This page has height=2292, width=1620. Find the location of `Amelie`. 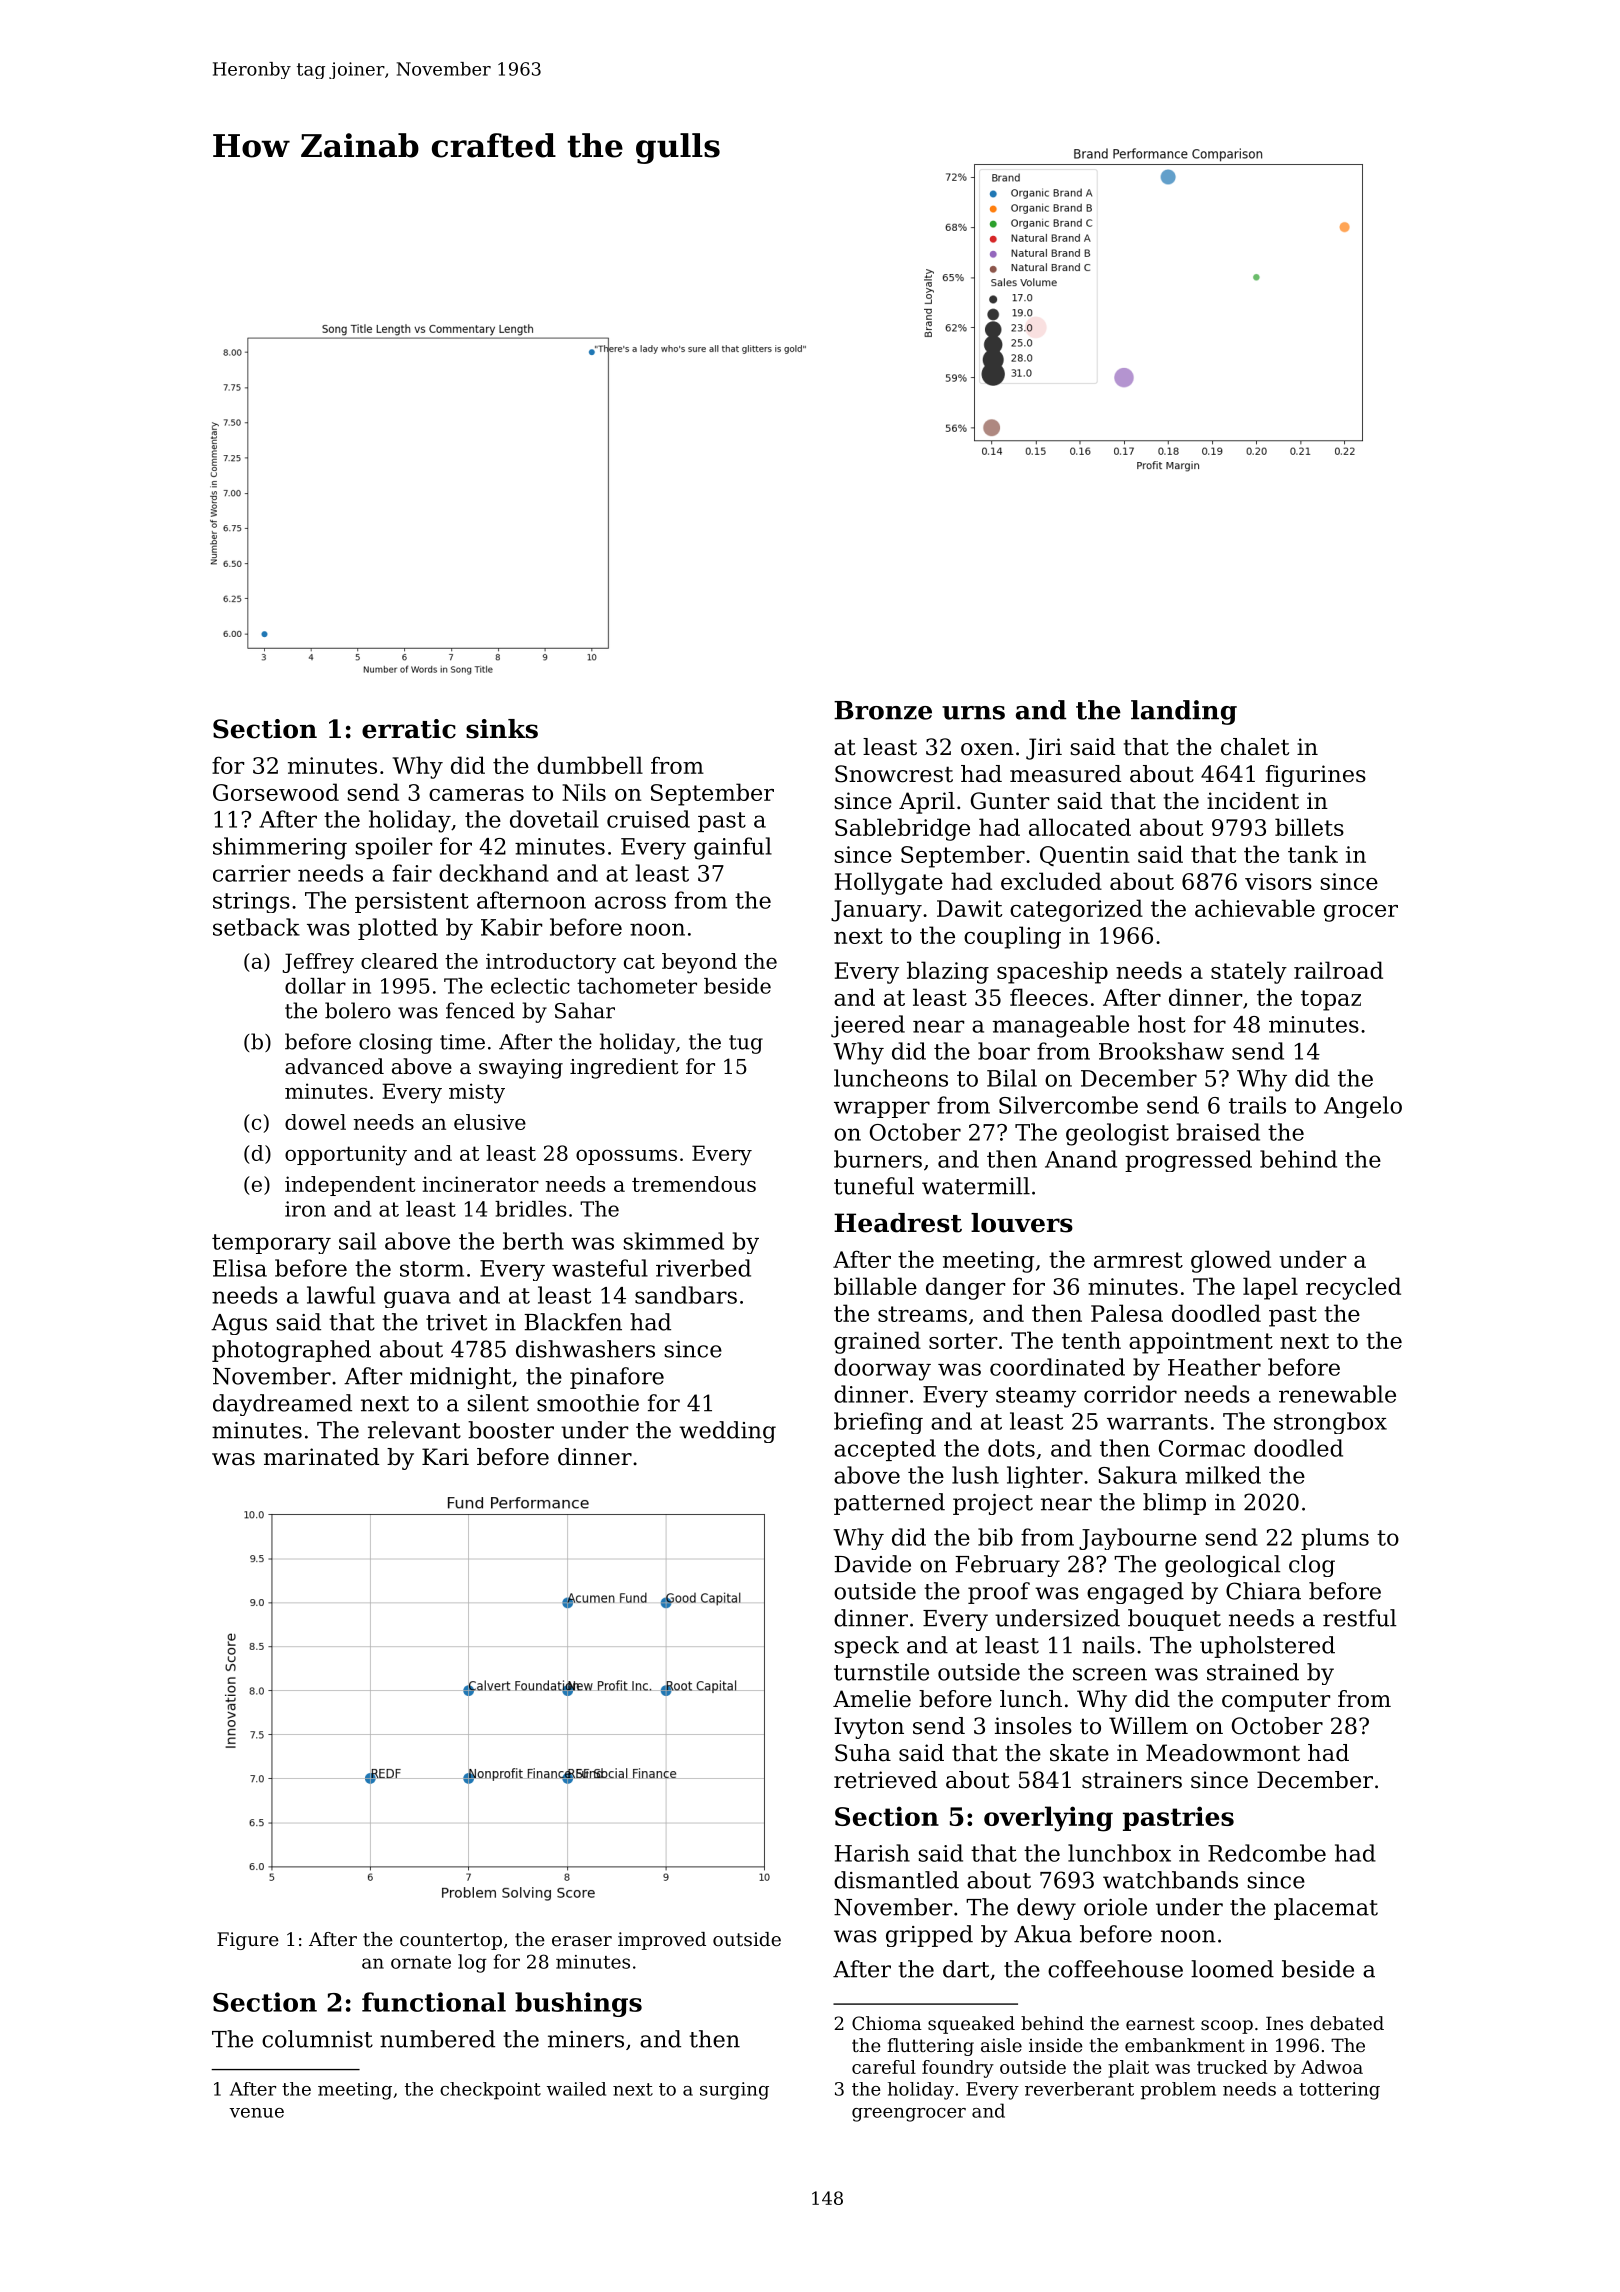

Amelie is located at coordinates (872, 1699).
